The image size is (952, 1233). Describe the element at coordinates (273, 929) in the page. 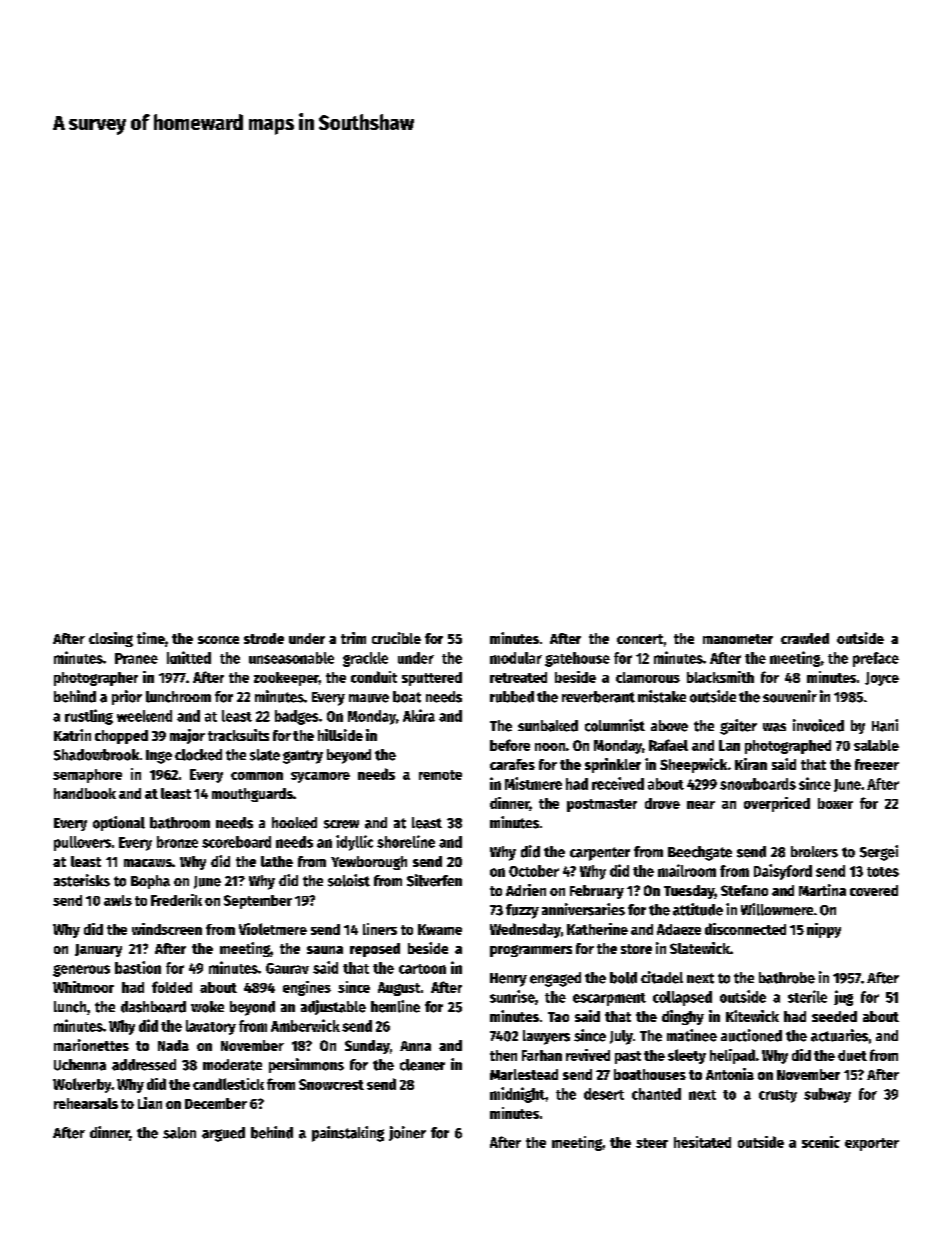

I see `Violetmere` at that location.
